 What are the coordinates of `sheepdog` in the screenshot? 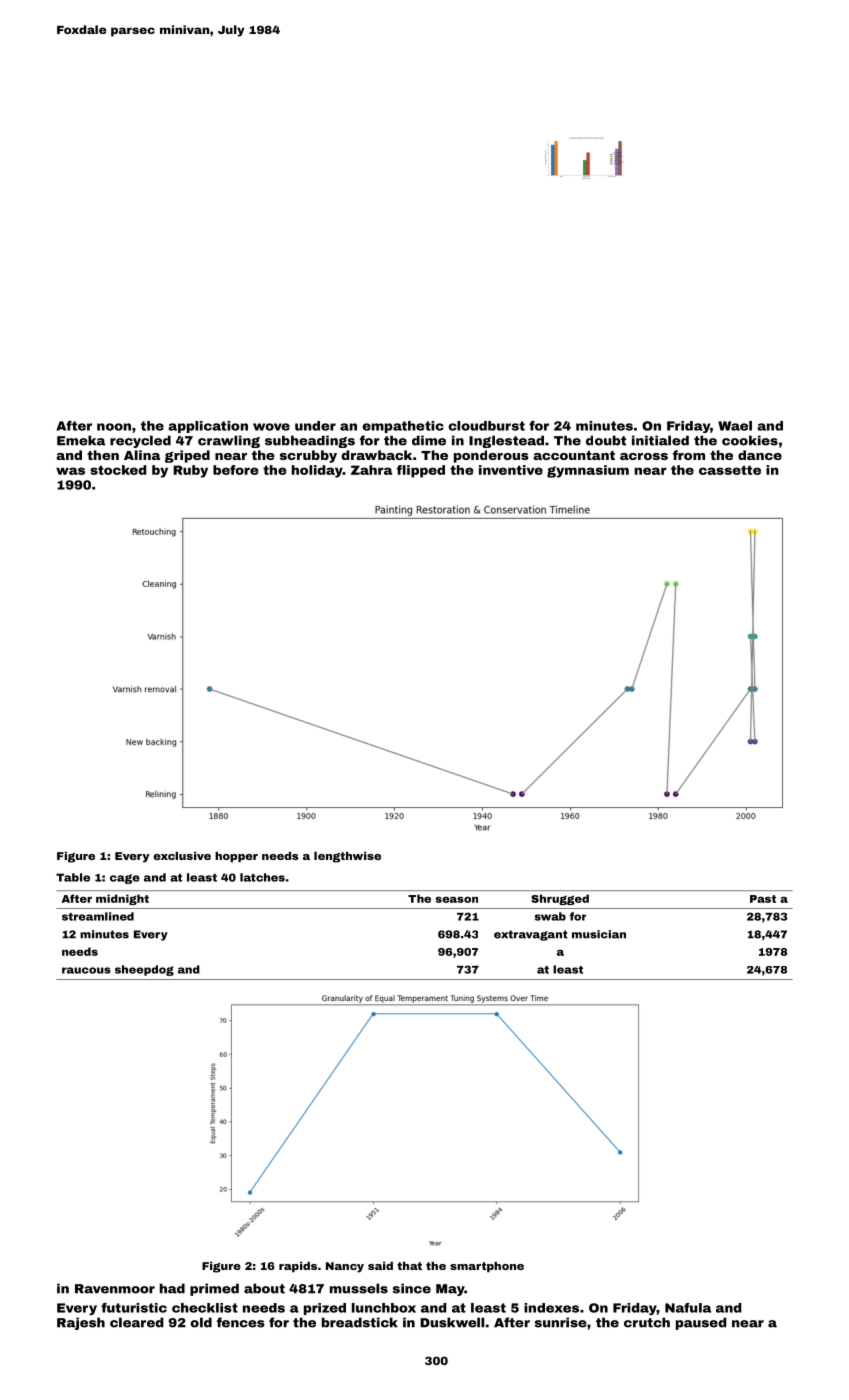 It's located at (144, 970).
